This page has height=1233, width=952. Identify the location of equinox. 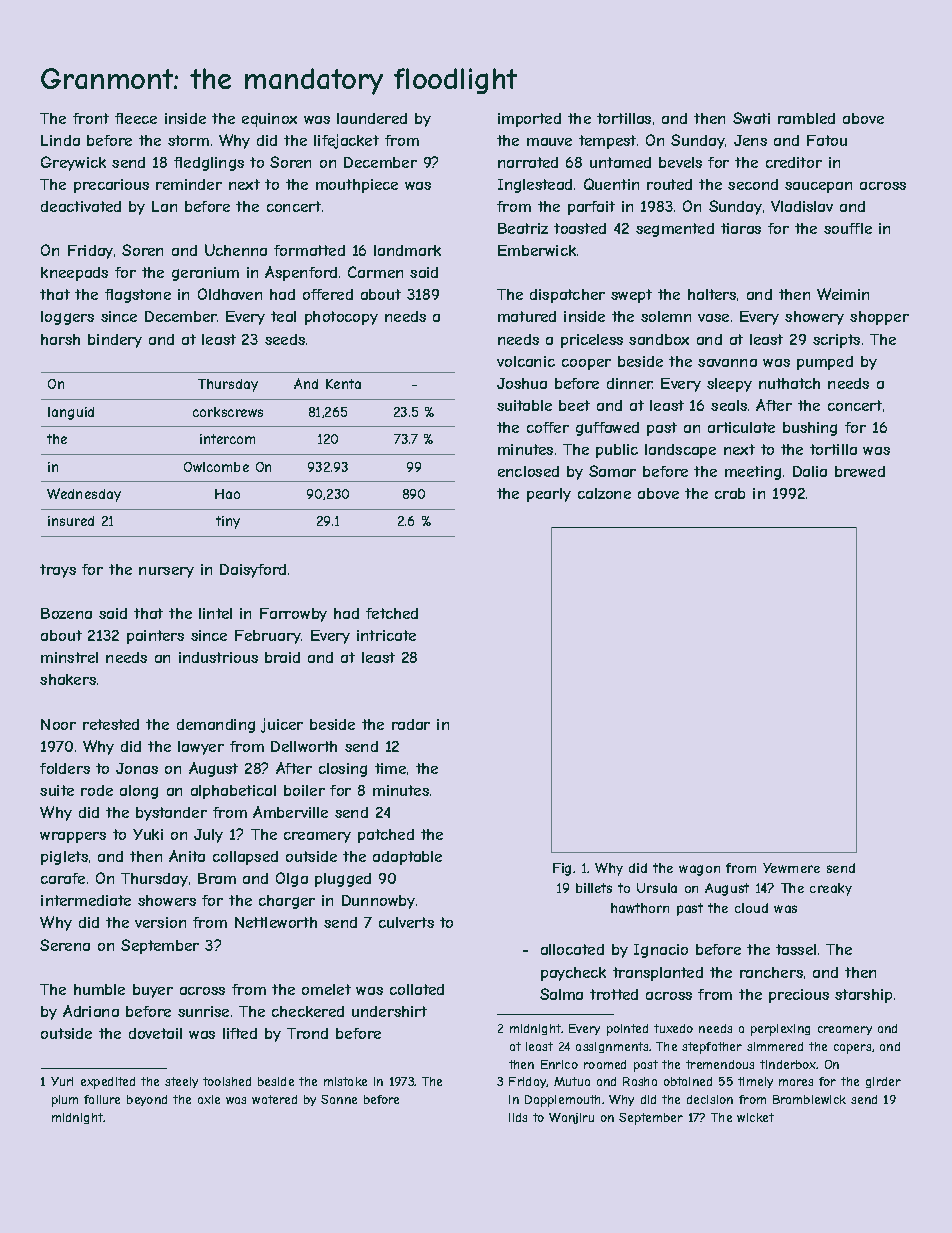
(269, 120).
